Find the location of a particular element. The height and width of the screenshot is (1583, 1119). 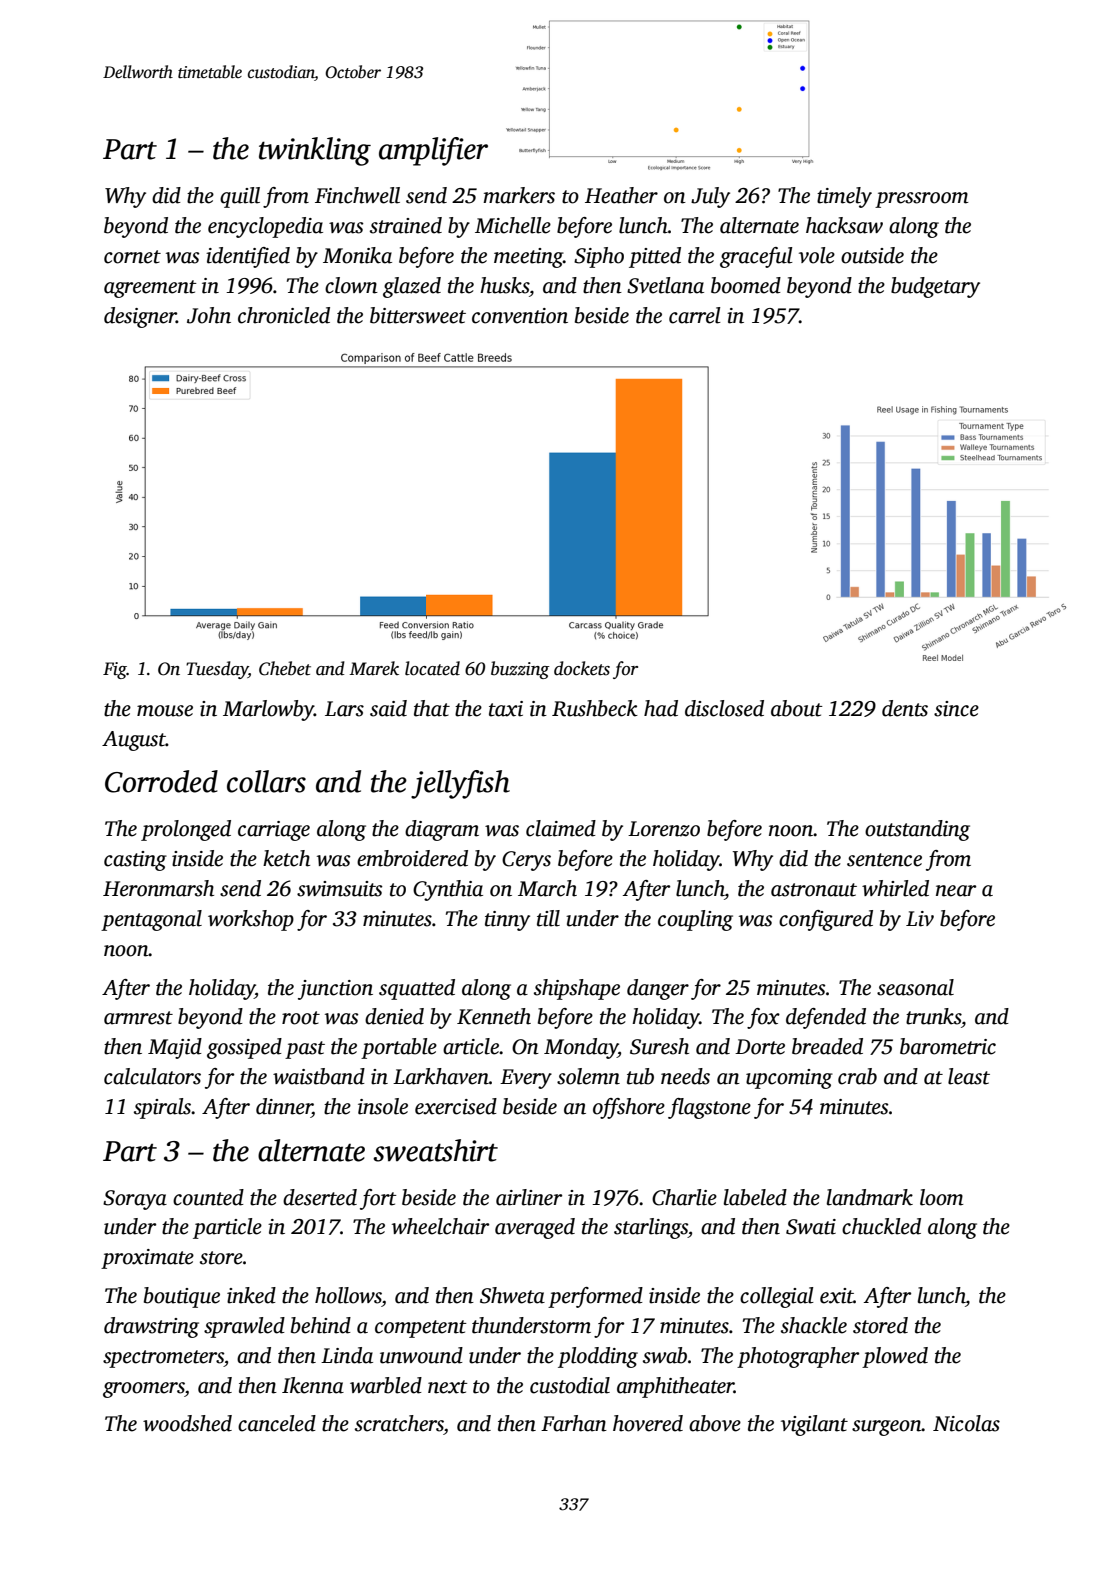

dents is located at coordinates (905, 708).
